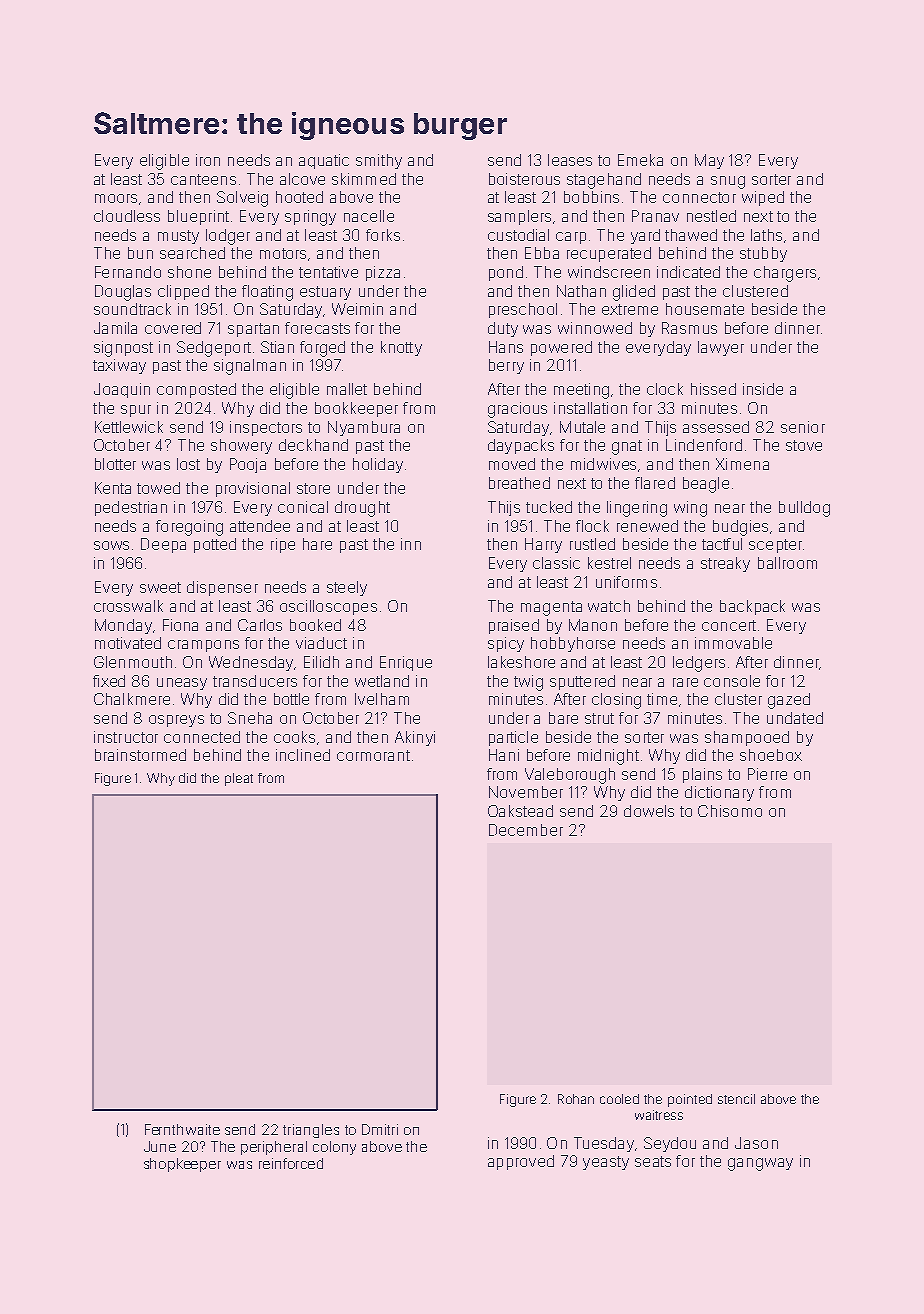 This image has width=924, height=1314. I want to click on triangles, so click(311, 1131).
